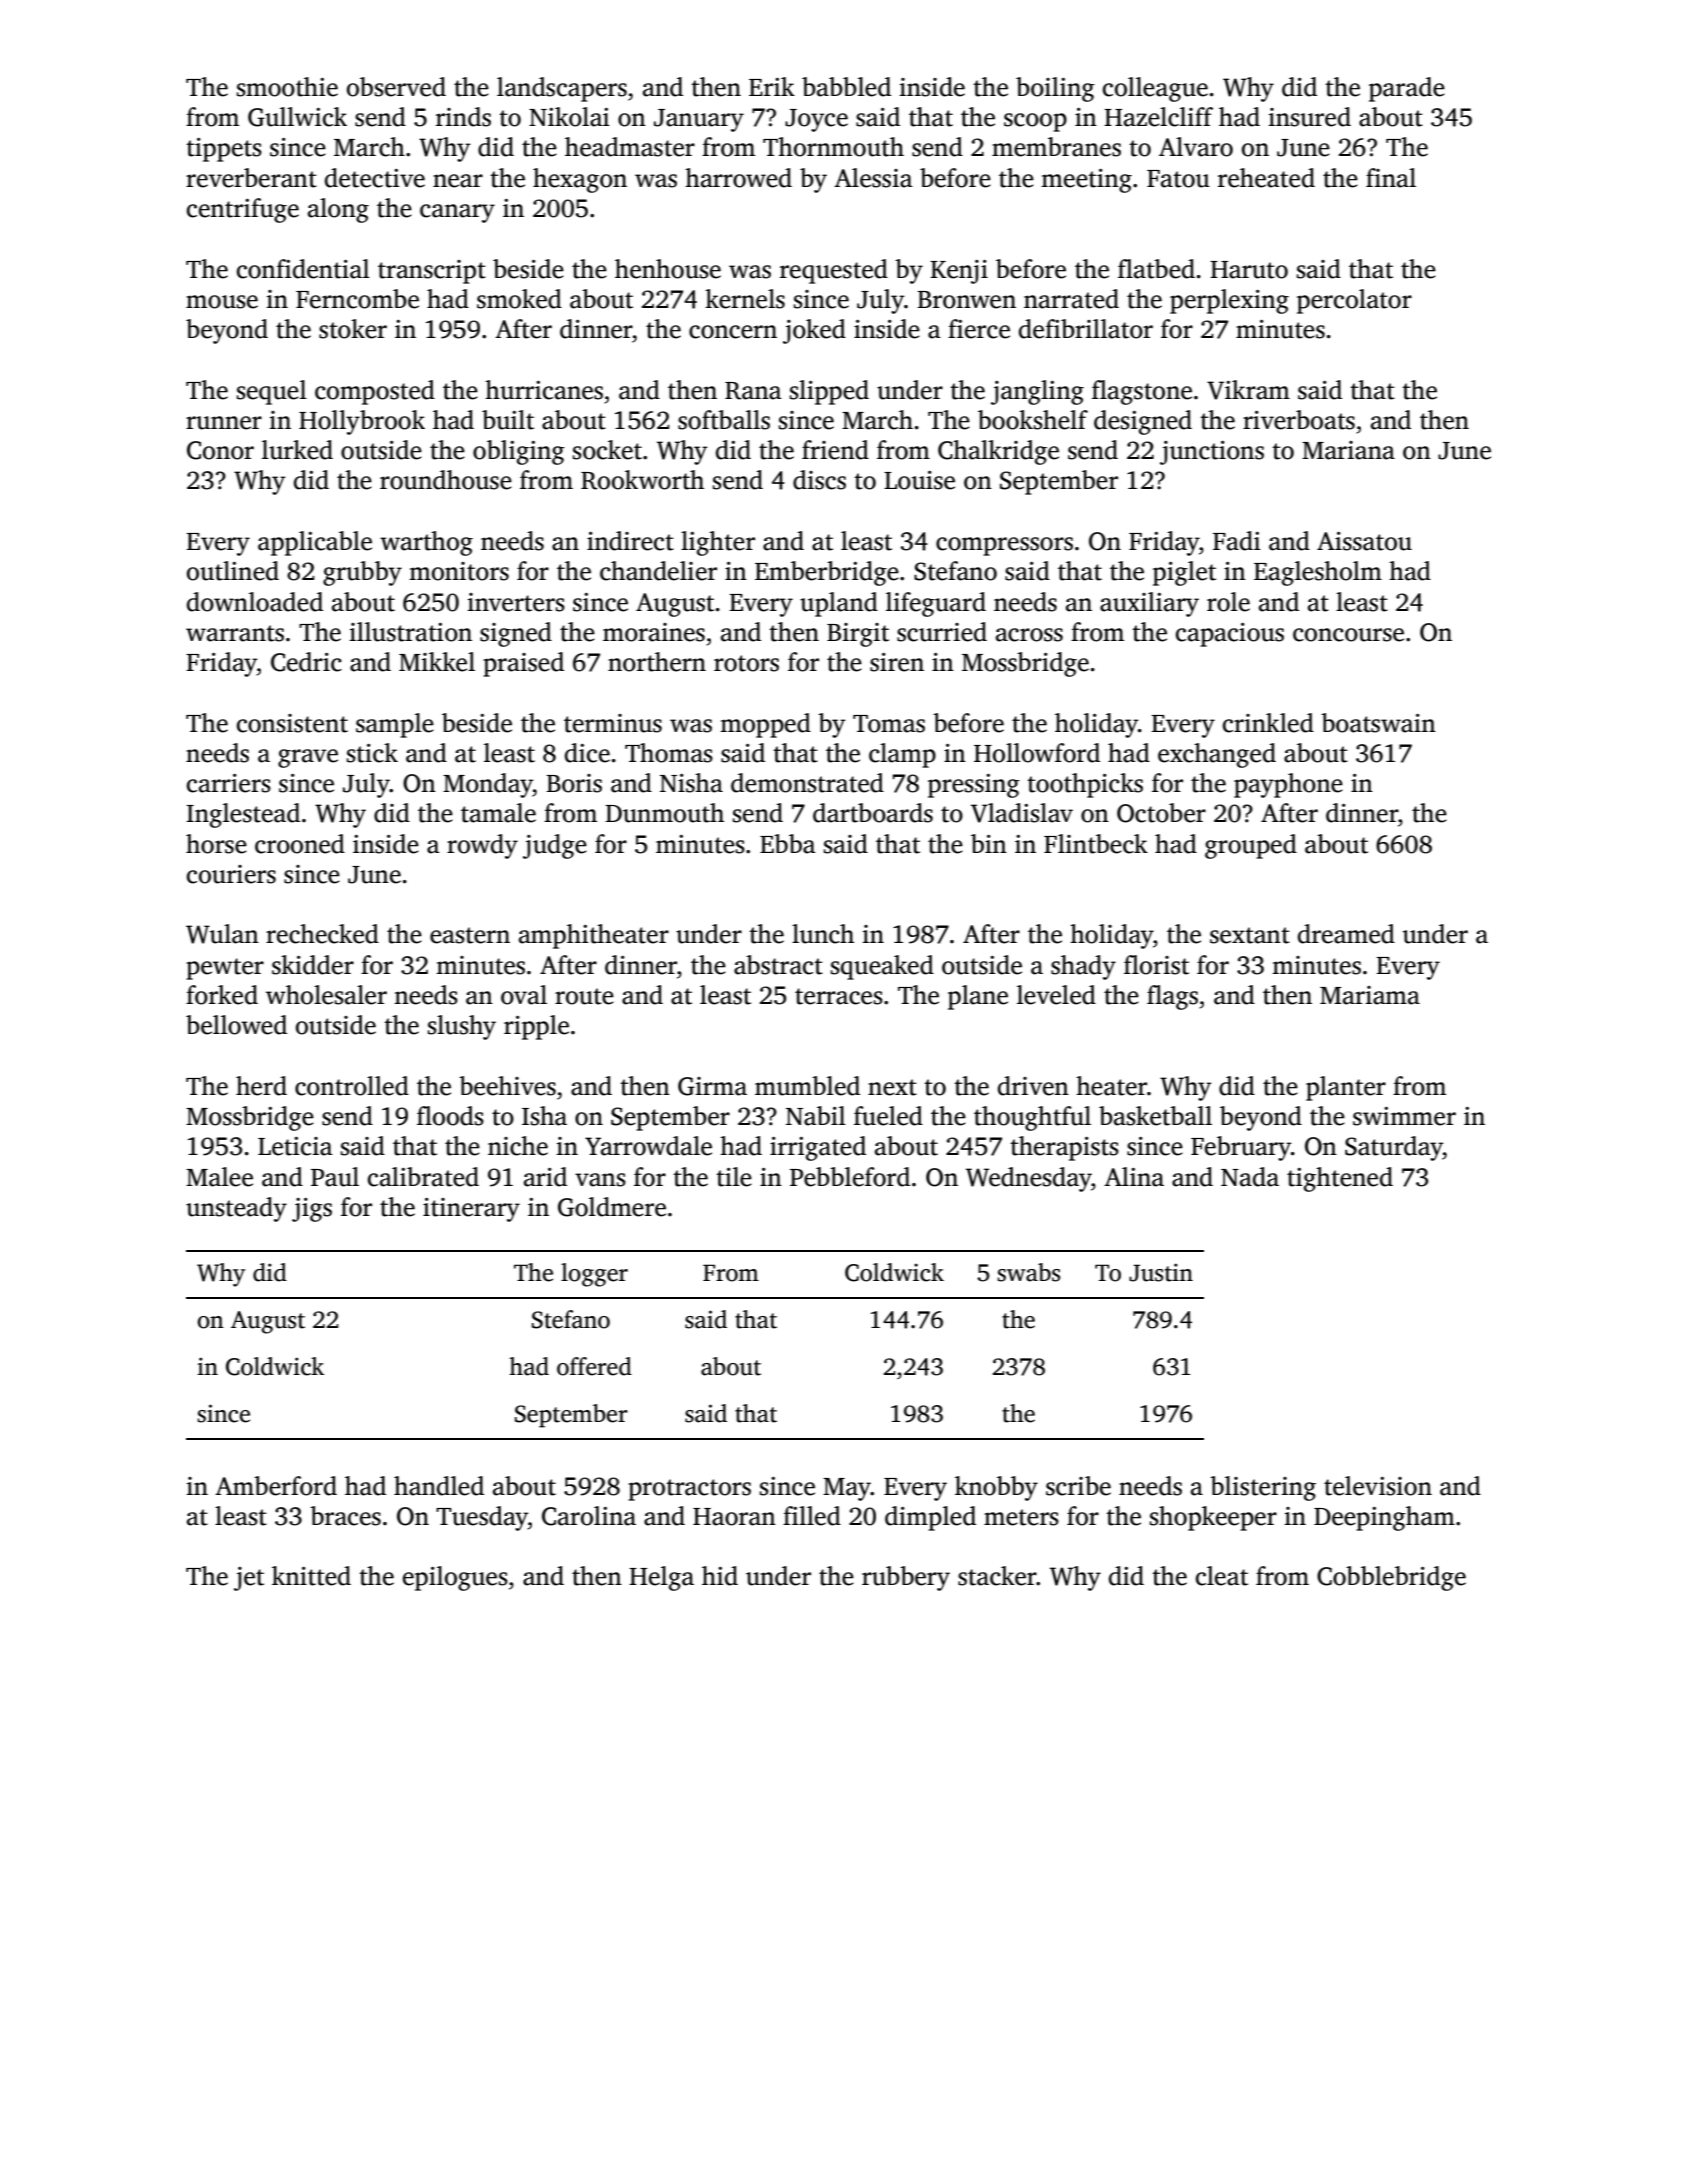  What do you see at coordinates (1391, 1578) in the image?
I see `Cobblebridge` at bounding box center [1391, 1578].
